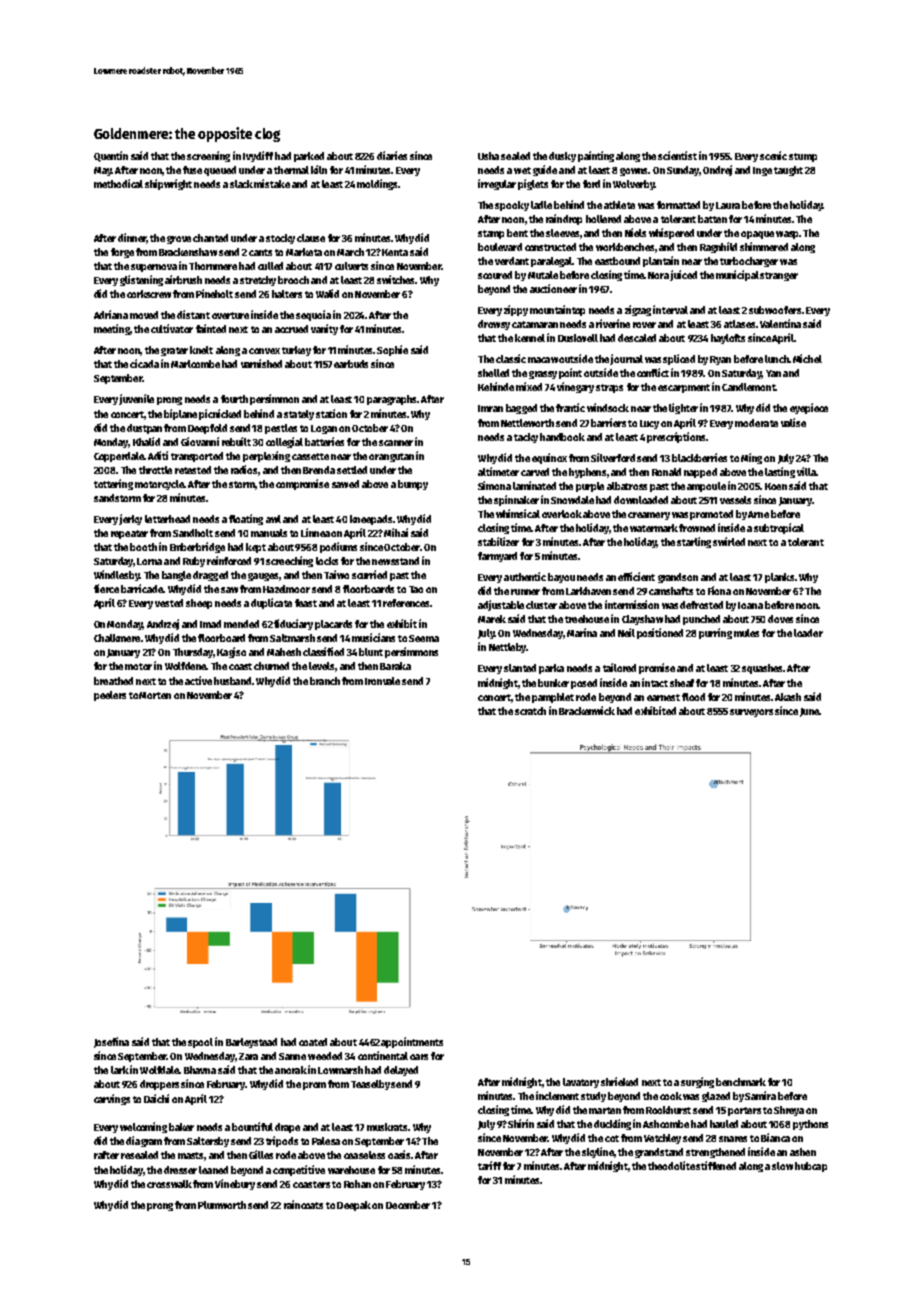 The width and height of the screenshot is (924, 1308). What do you see at coordinates (110, 696) in the screenshot?
I see `peelers` at bounding box center [110, 696].
